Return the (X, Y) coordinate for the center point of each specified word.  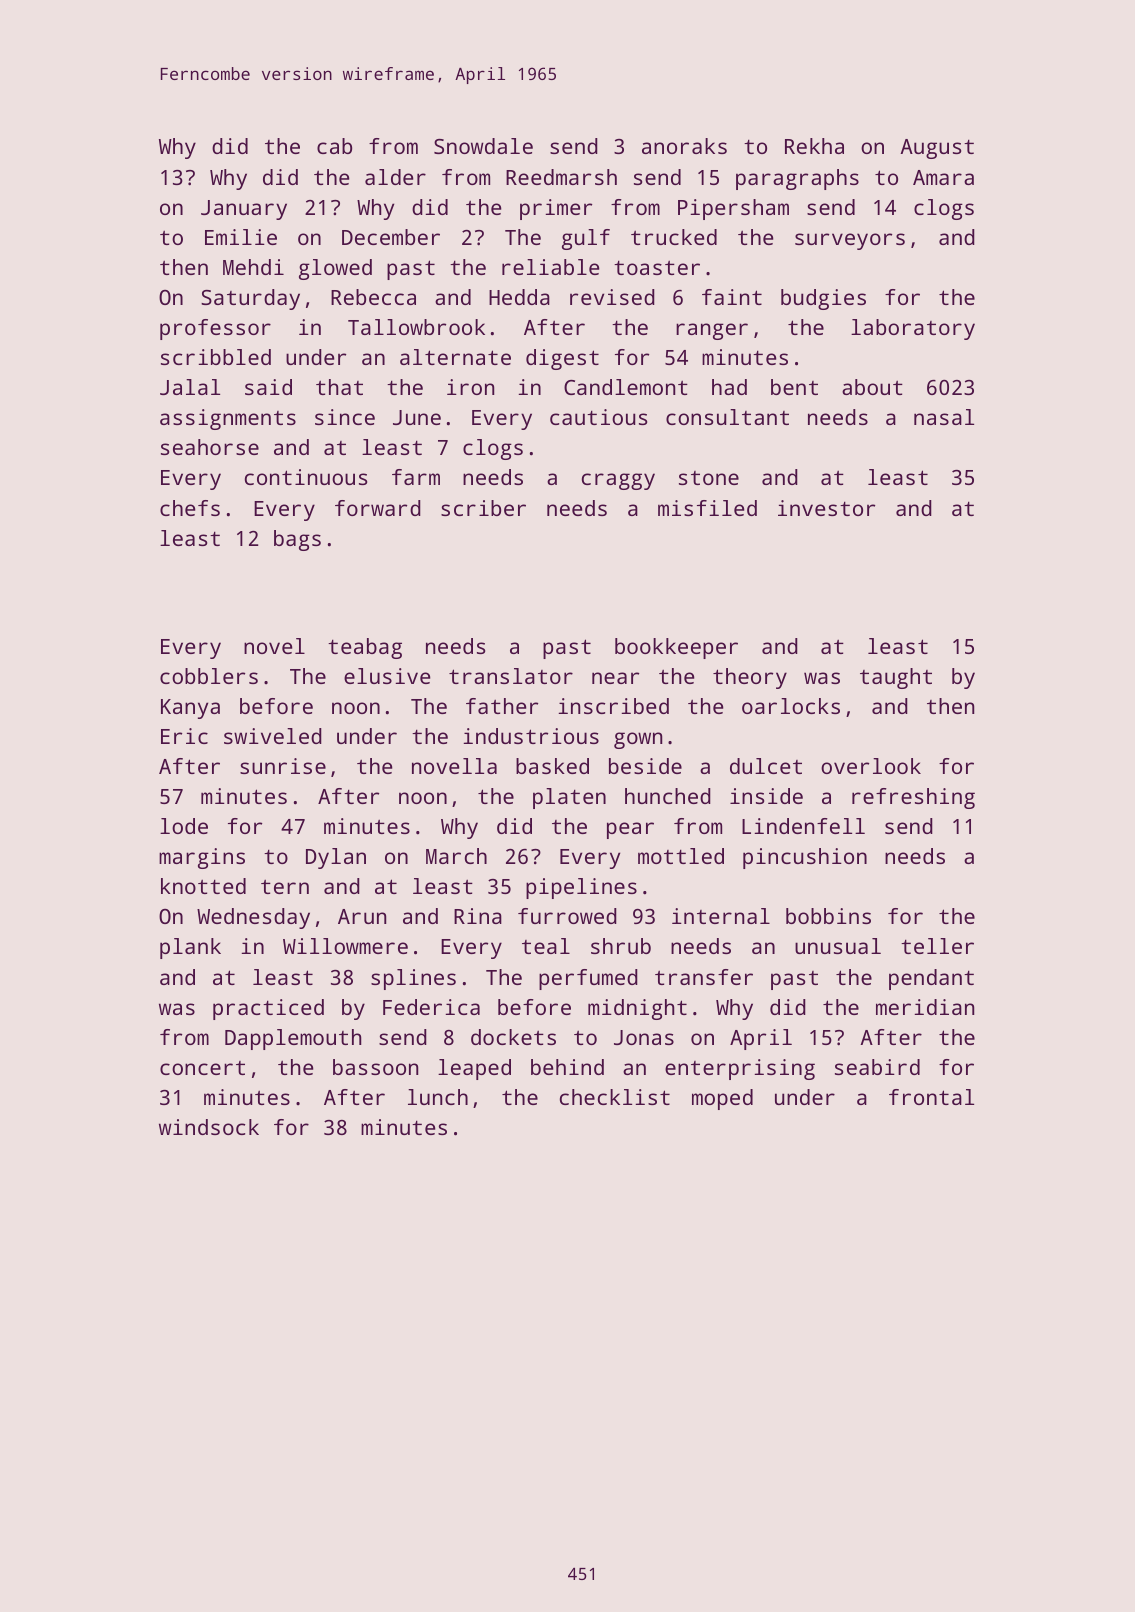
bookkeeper (676, 648)
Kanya (190, 709)
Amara (943, 177)
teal (546, 946)
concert (202, 1068)
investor (826, 508)
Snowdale (483, 146)
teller (937, 946)
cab (334, 146)
